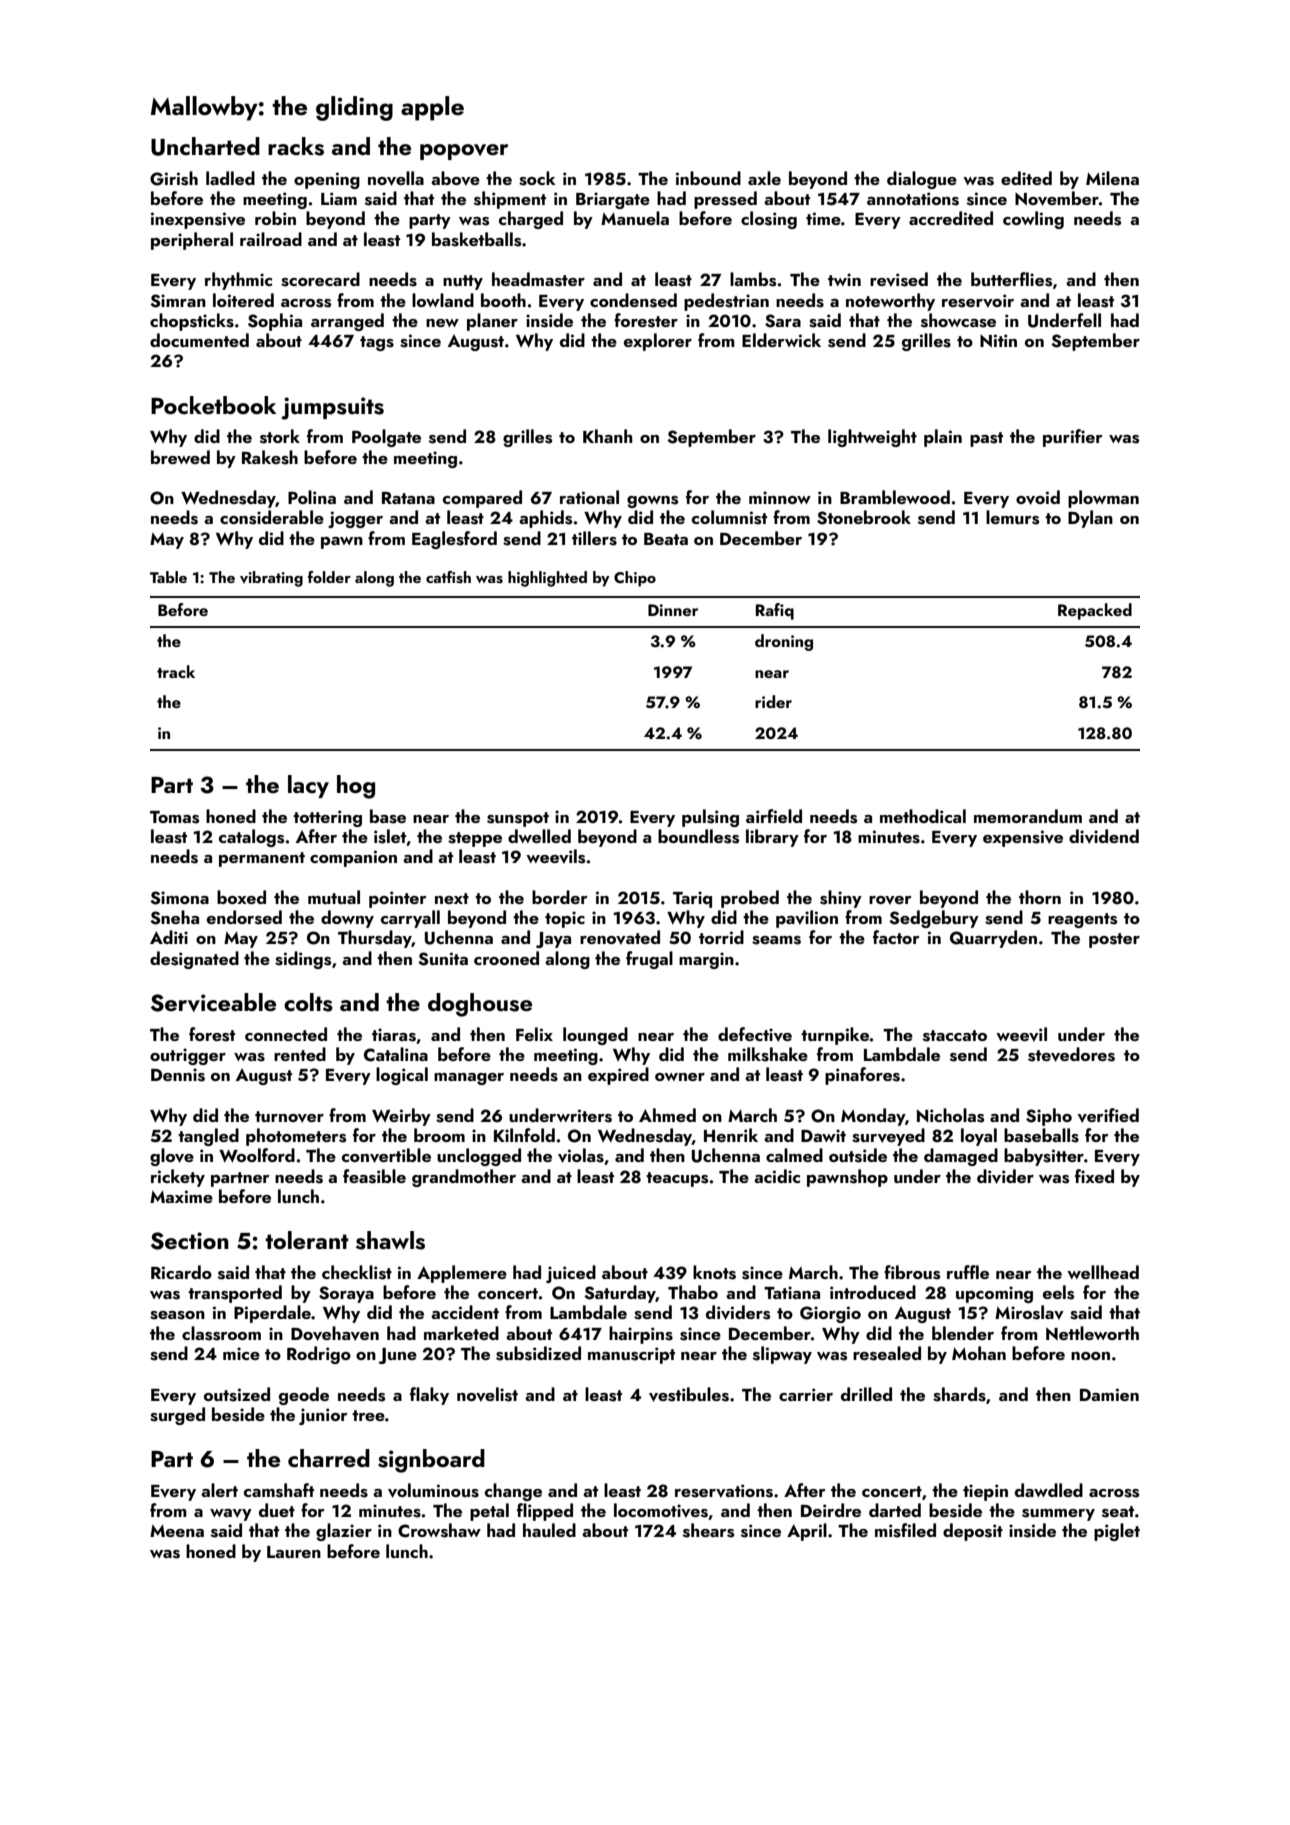  Describe the element at coordinates (275, 322) in the screenshot. I see `Sophia` at that location.
